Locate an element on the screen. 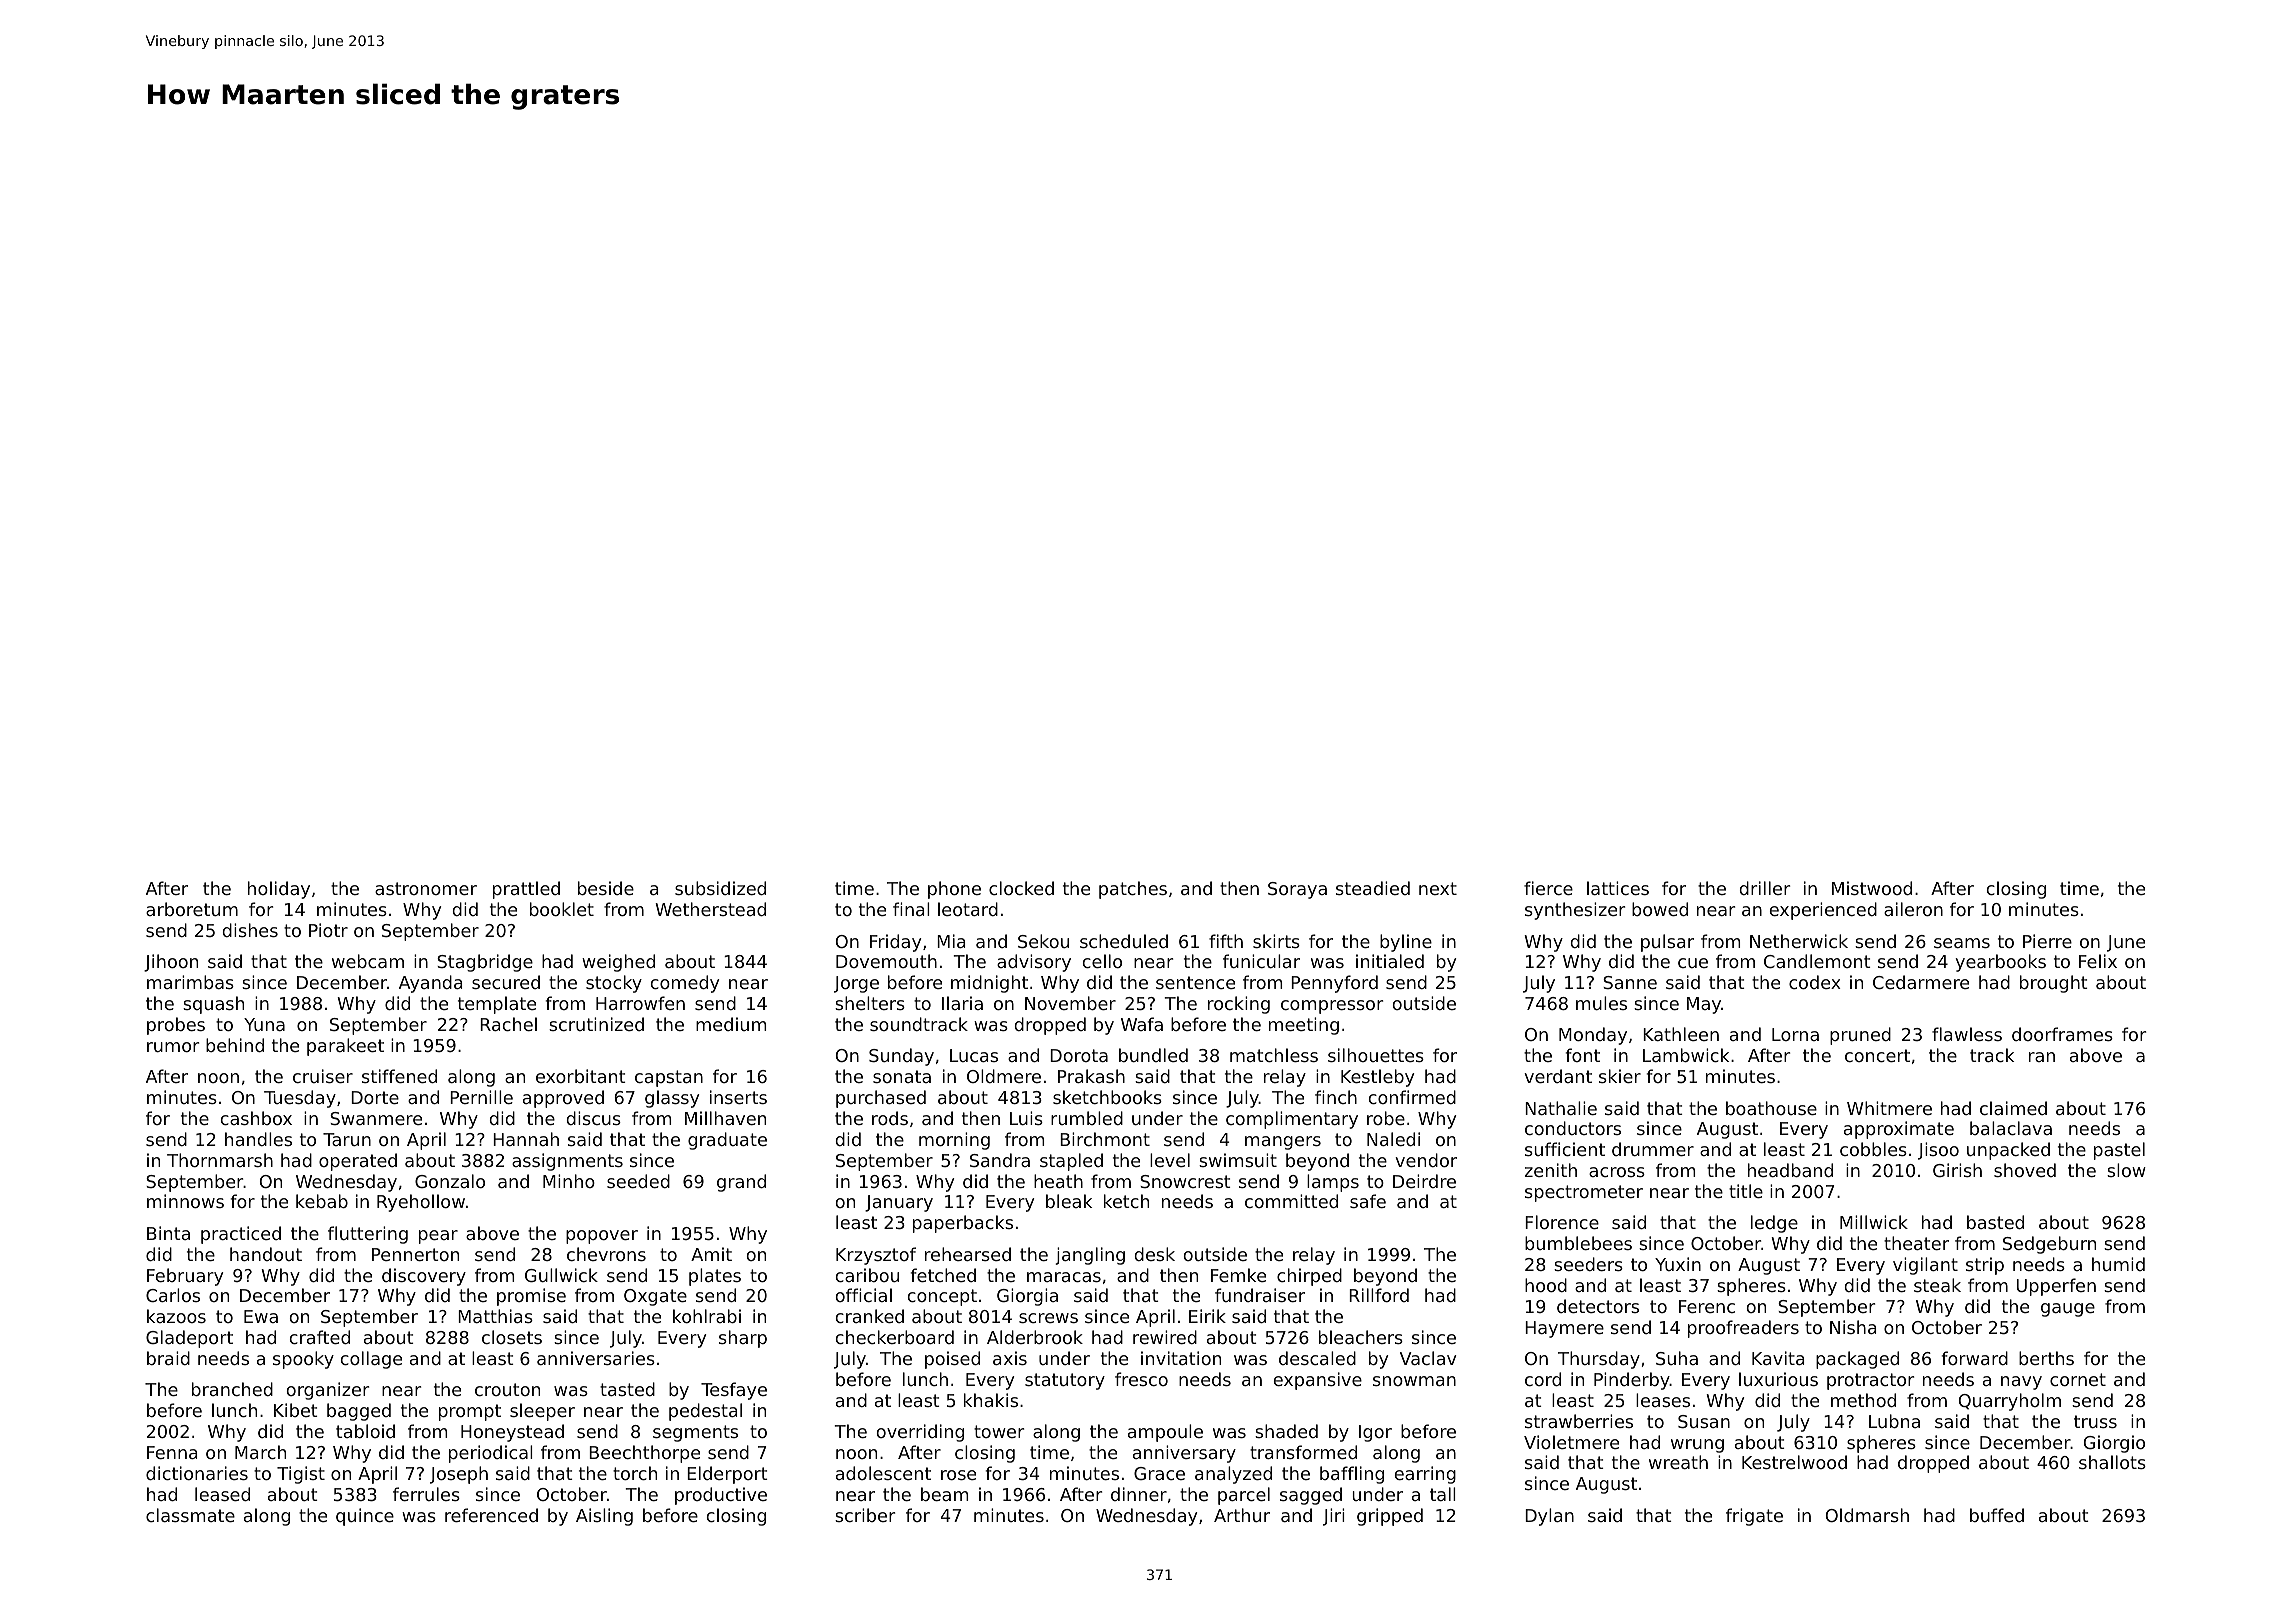 The image size is (2292, 1620). midnight is located at coordinates (989, 984).
